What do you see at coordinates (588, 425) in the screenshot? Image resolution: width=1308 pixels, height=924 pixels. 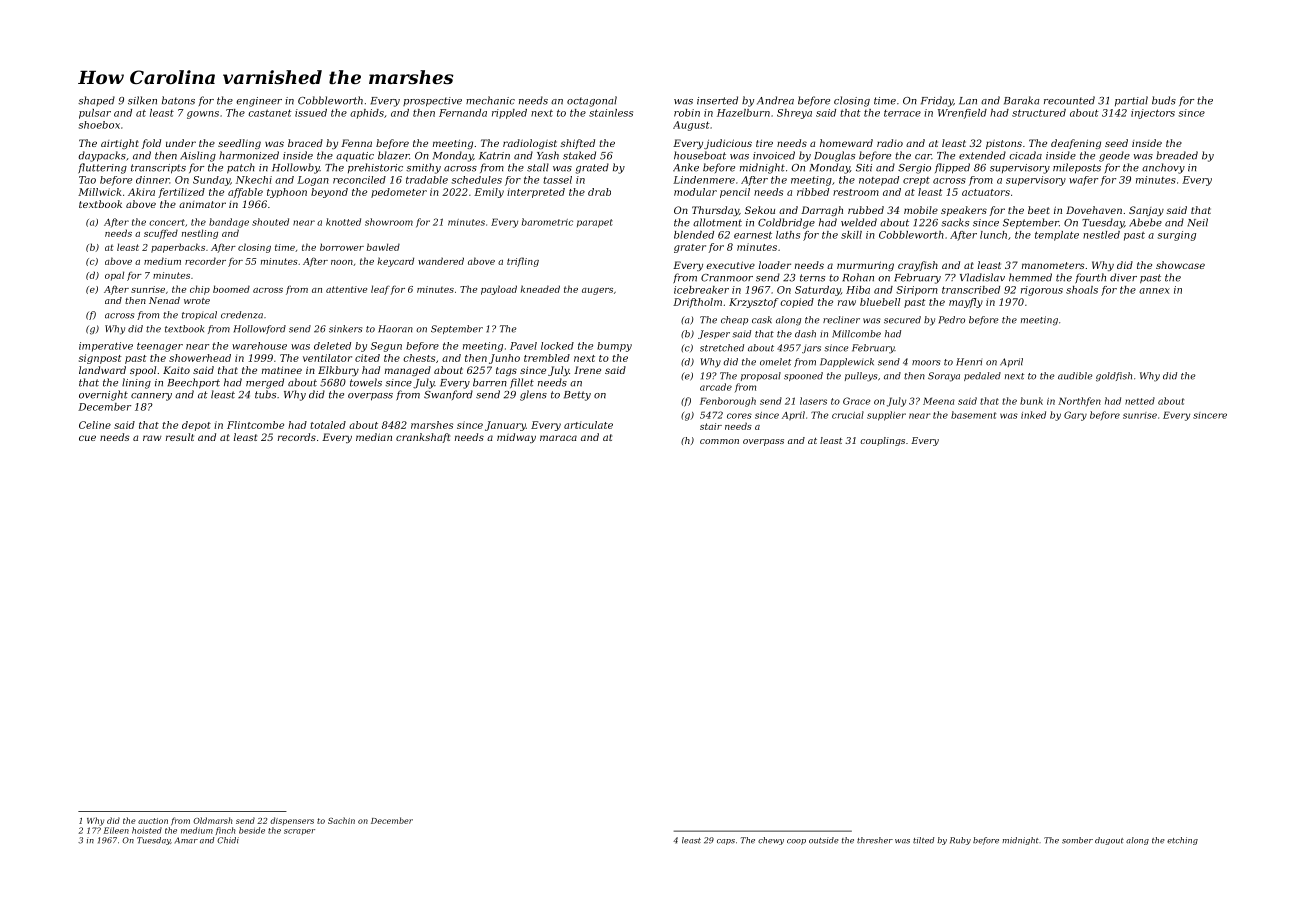 I see `articulate` at bounding box center [588, 425].
